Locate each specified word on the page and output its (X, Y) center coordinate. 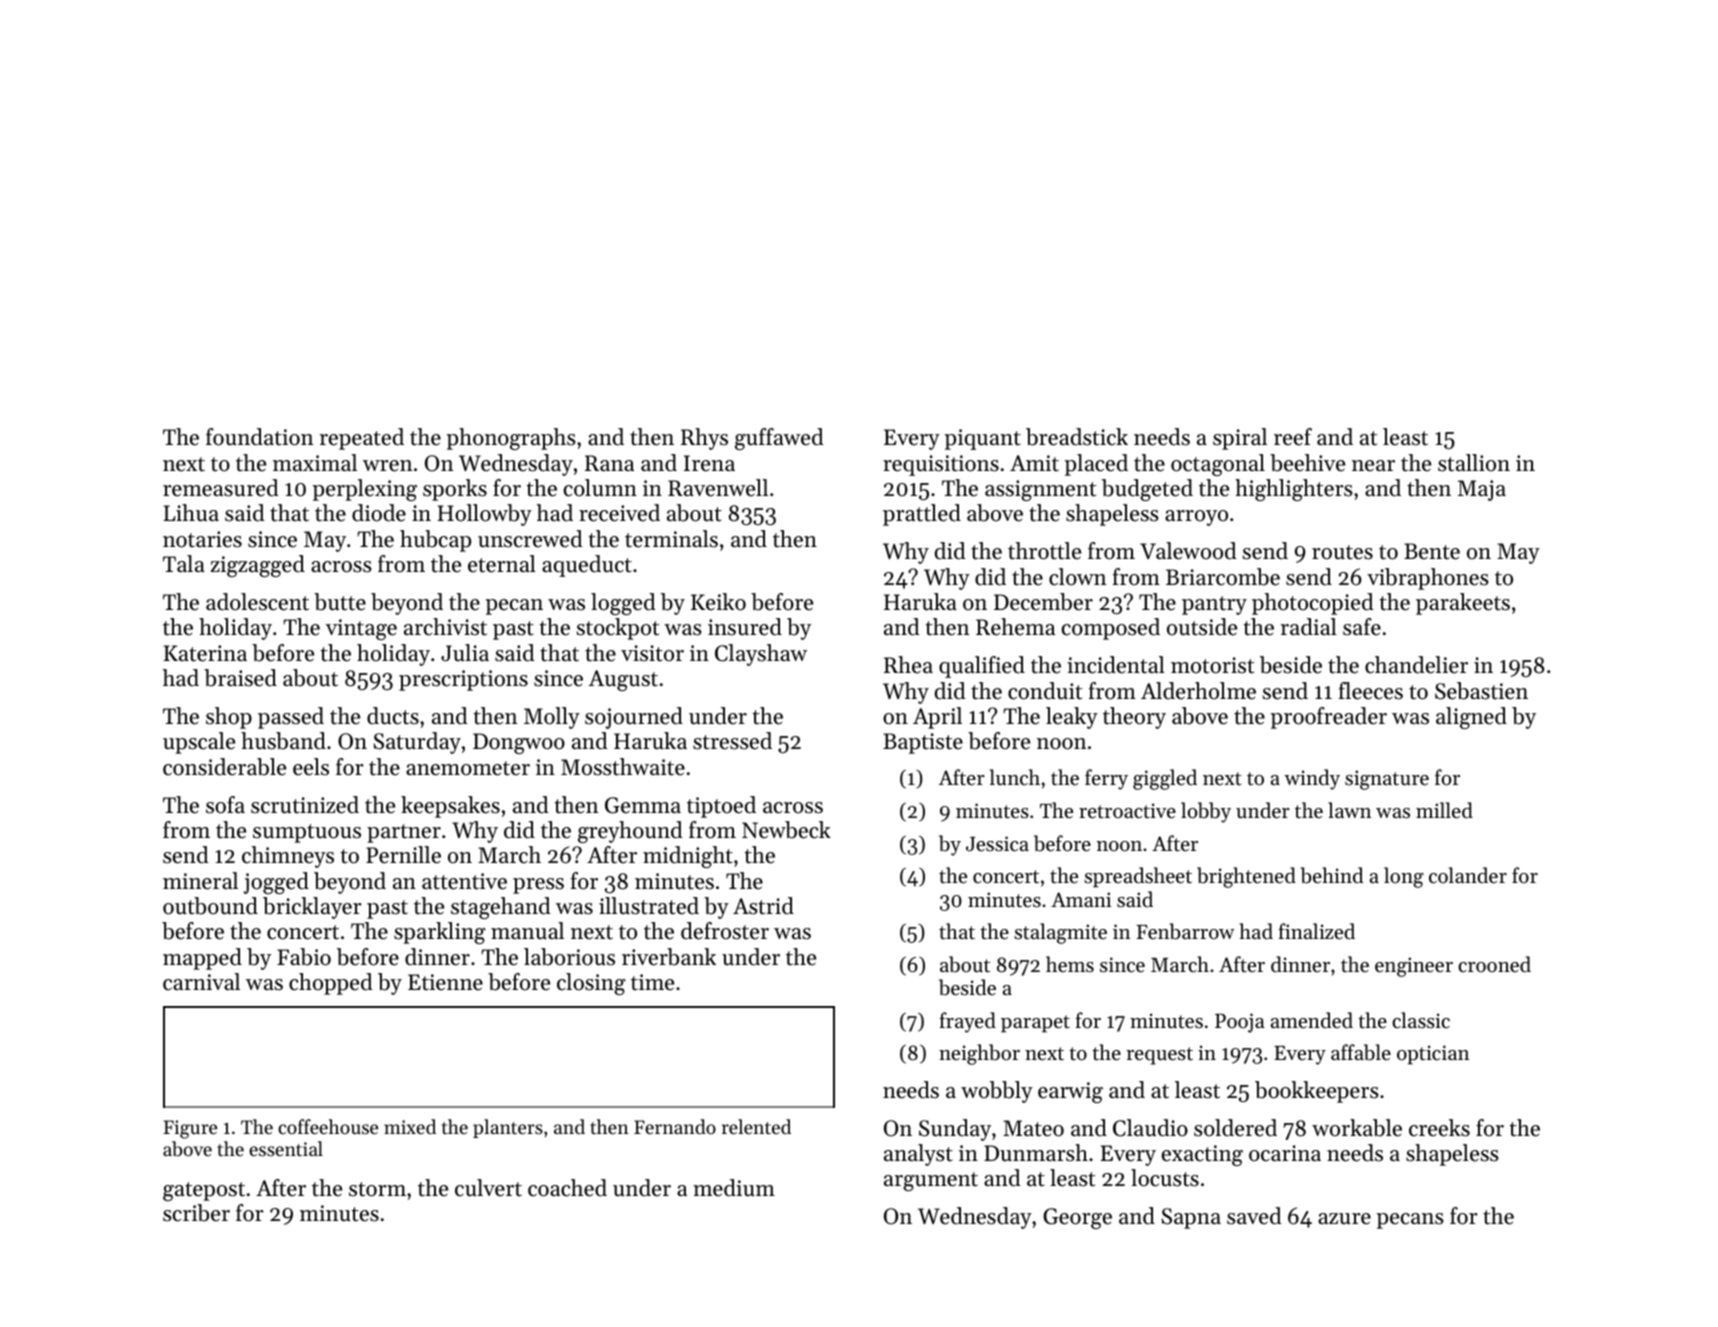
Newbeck (786, 830)
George (1077, 1218)
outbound (210, 906)
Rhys (704, 439)
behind (1332, 875)
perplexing (365, 490)
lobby (1206, 812)
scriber (196, 1213)
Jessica (997, 844)
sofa (225, 805)
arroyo (1196, 518)
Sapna (1191, 1218)
